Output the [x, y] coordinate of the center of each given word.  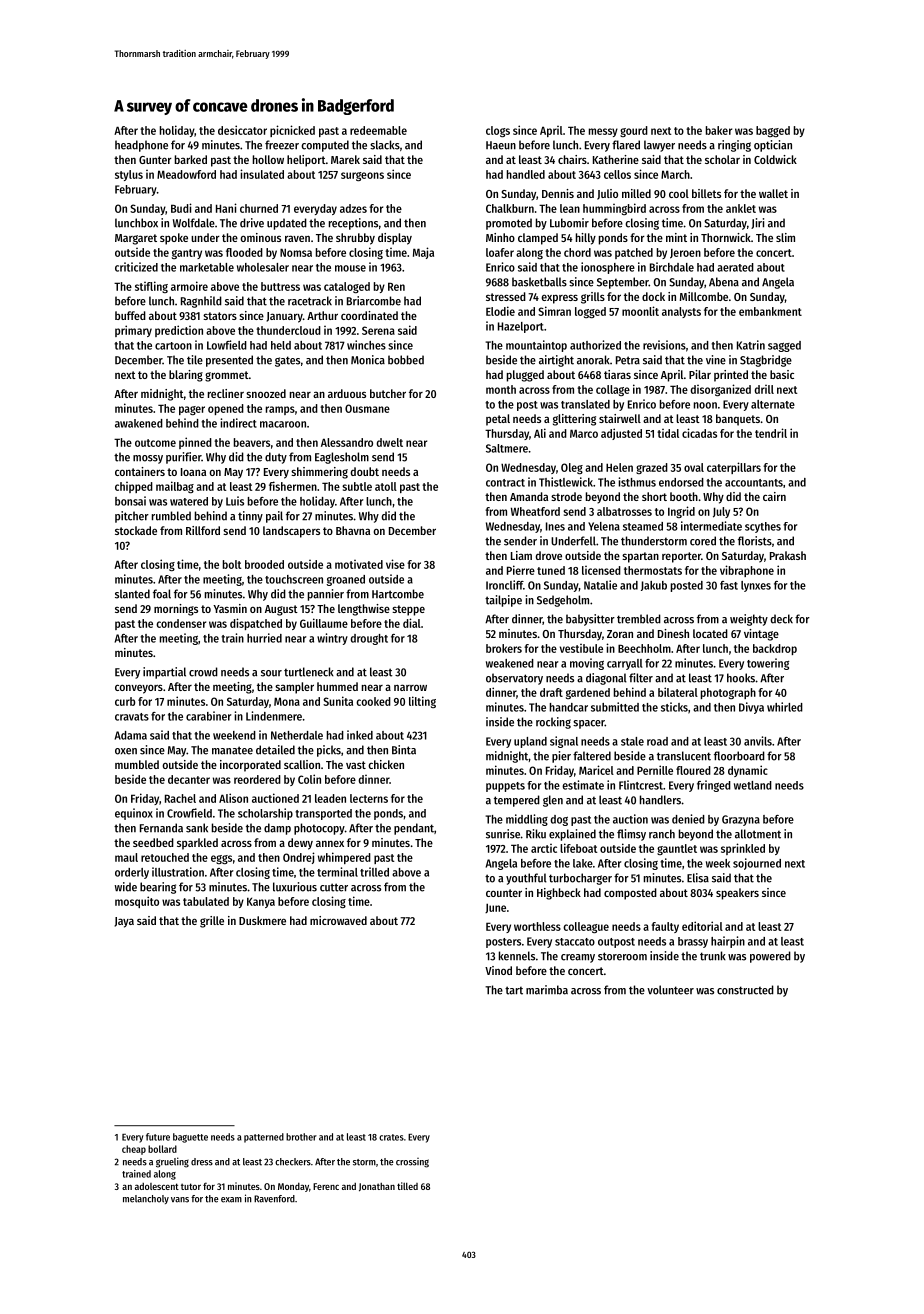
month [501, 389]
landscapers [291, 532]
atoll [386, 486]
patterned [264, 1138]
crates [391, 1137]
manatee [232, 750]
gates [287, 361]
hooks [741, 678]
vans [180, 1200]
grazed [652, 468]
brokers [504, 648]
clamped [538, 239]
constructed [745, 990]
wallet [773, 193]
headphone [141, 146]
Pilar [700, 374]
